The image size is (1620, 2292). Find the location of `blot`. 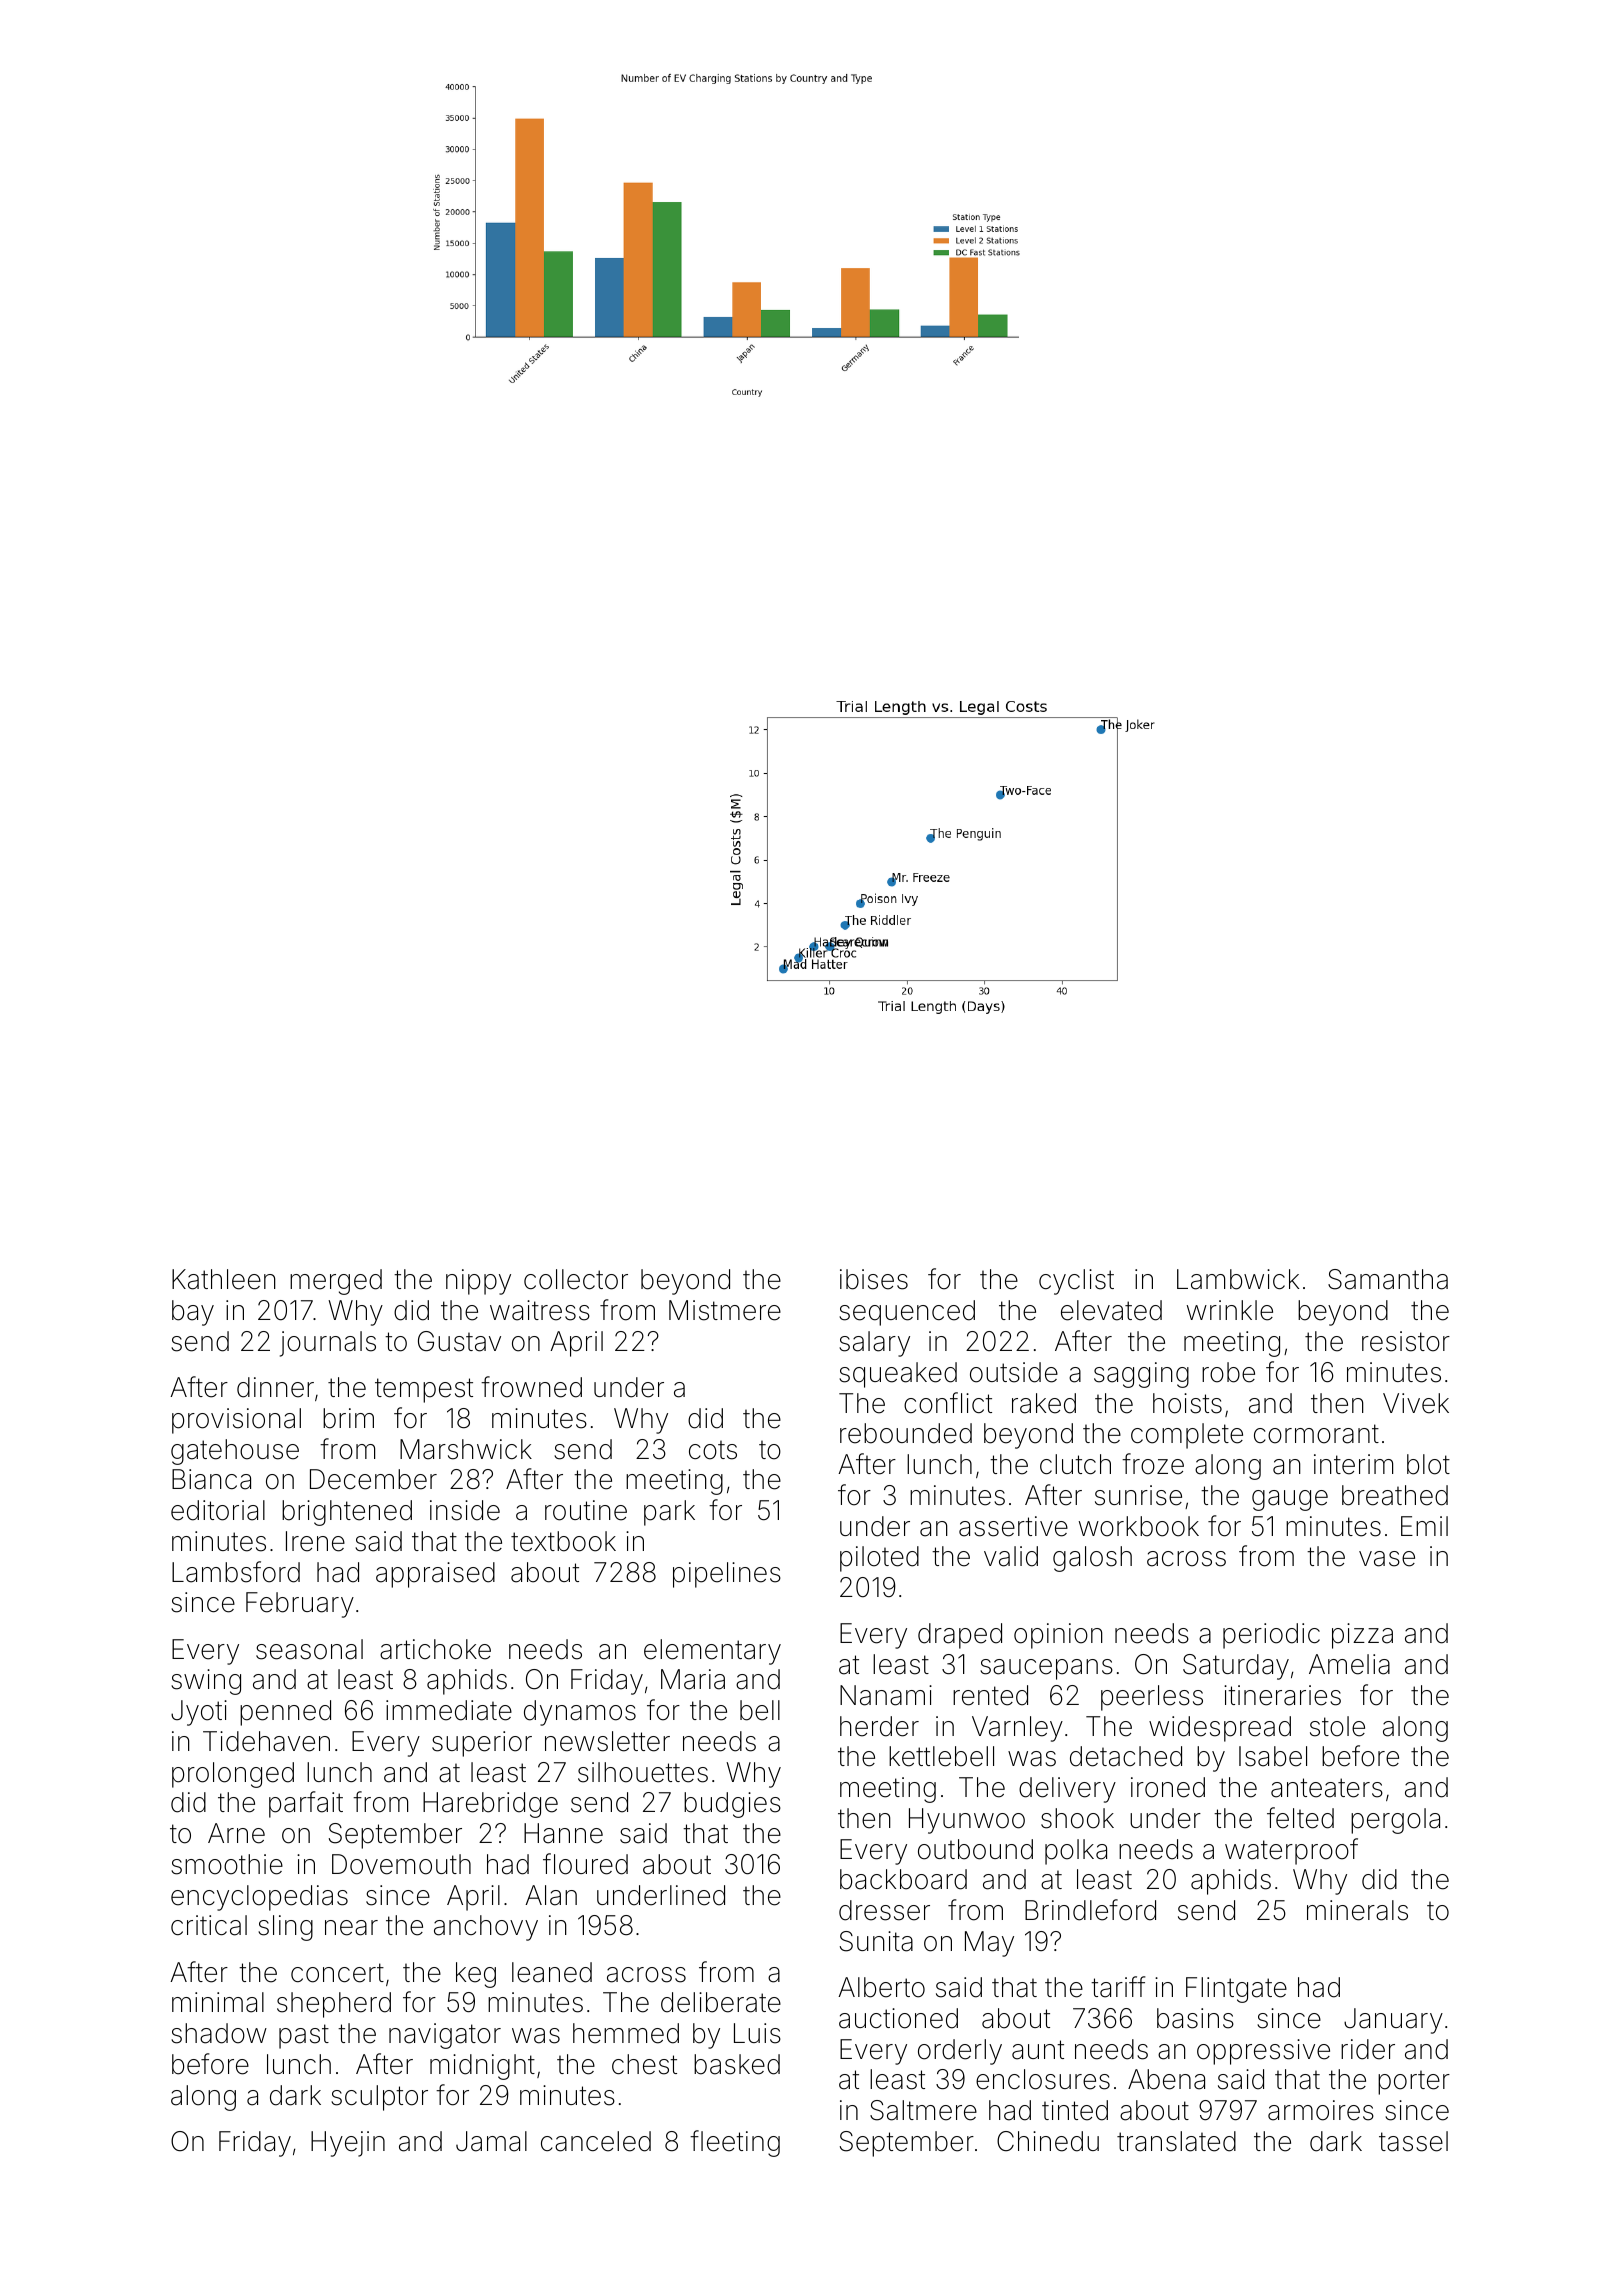

blot is located at coordinates (1428, 1464).
